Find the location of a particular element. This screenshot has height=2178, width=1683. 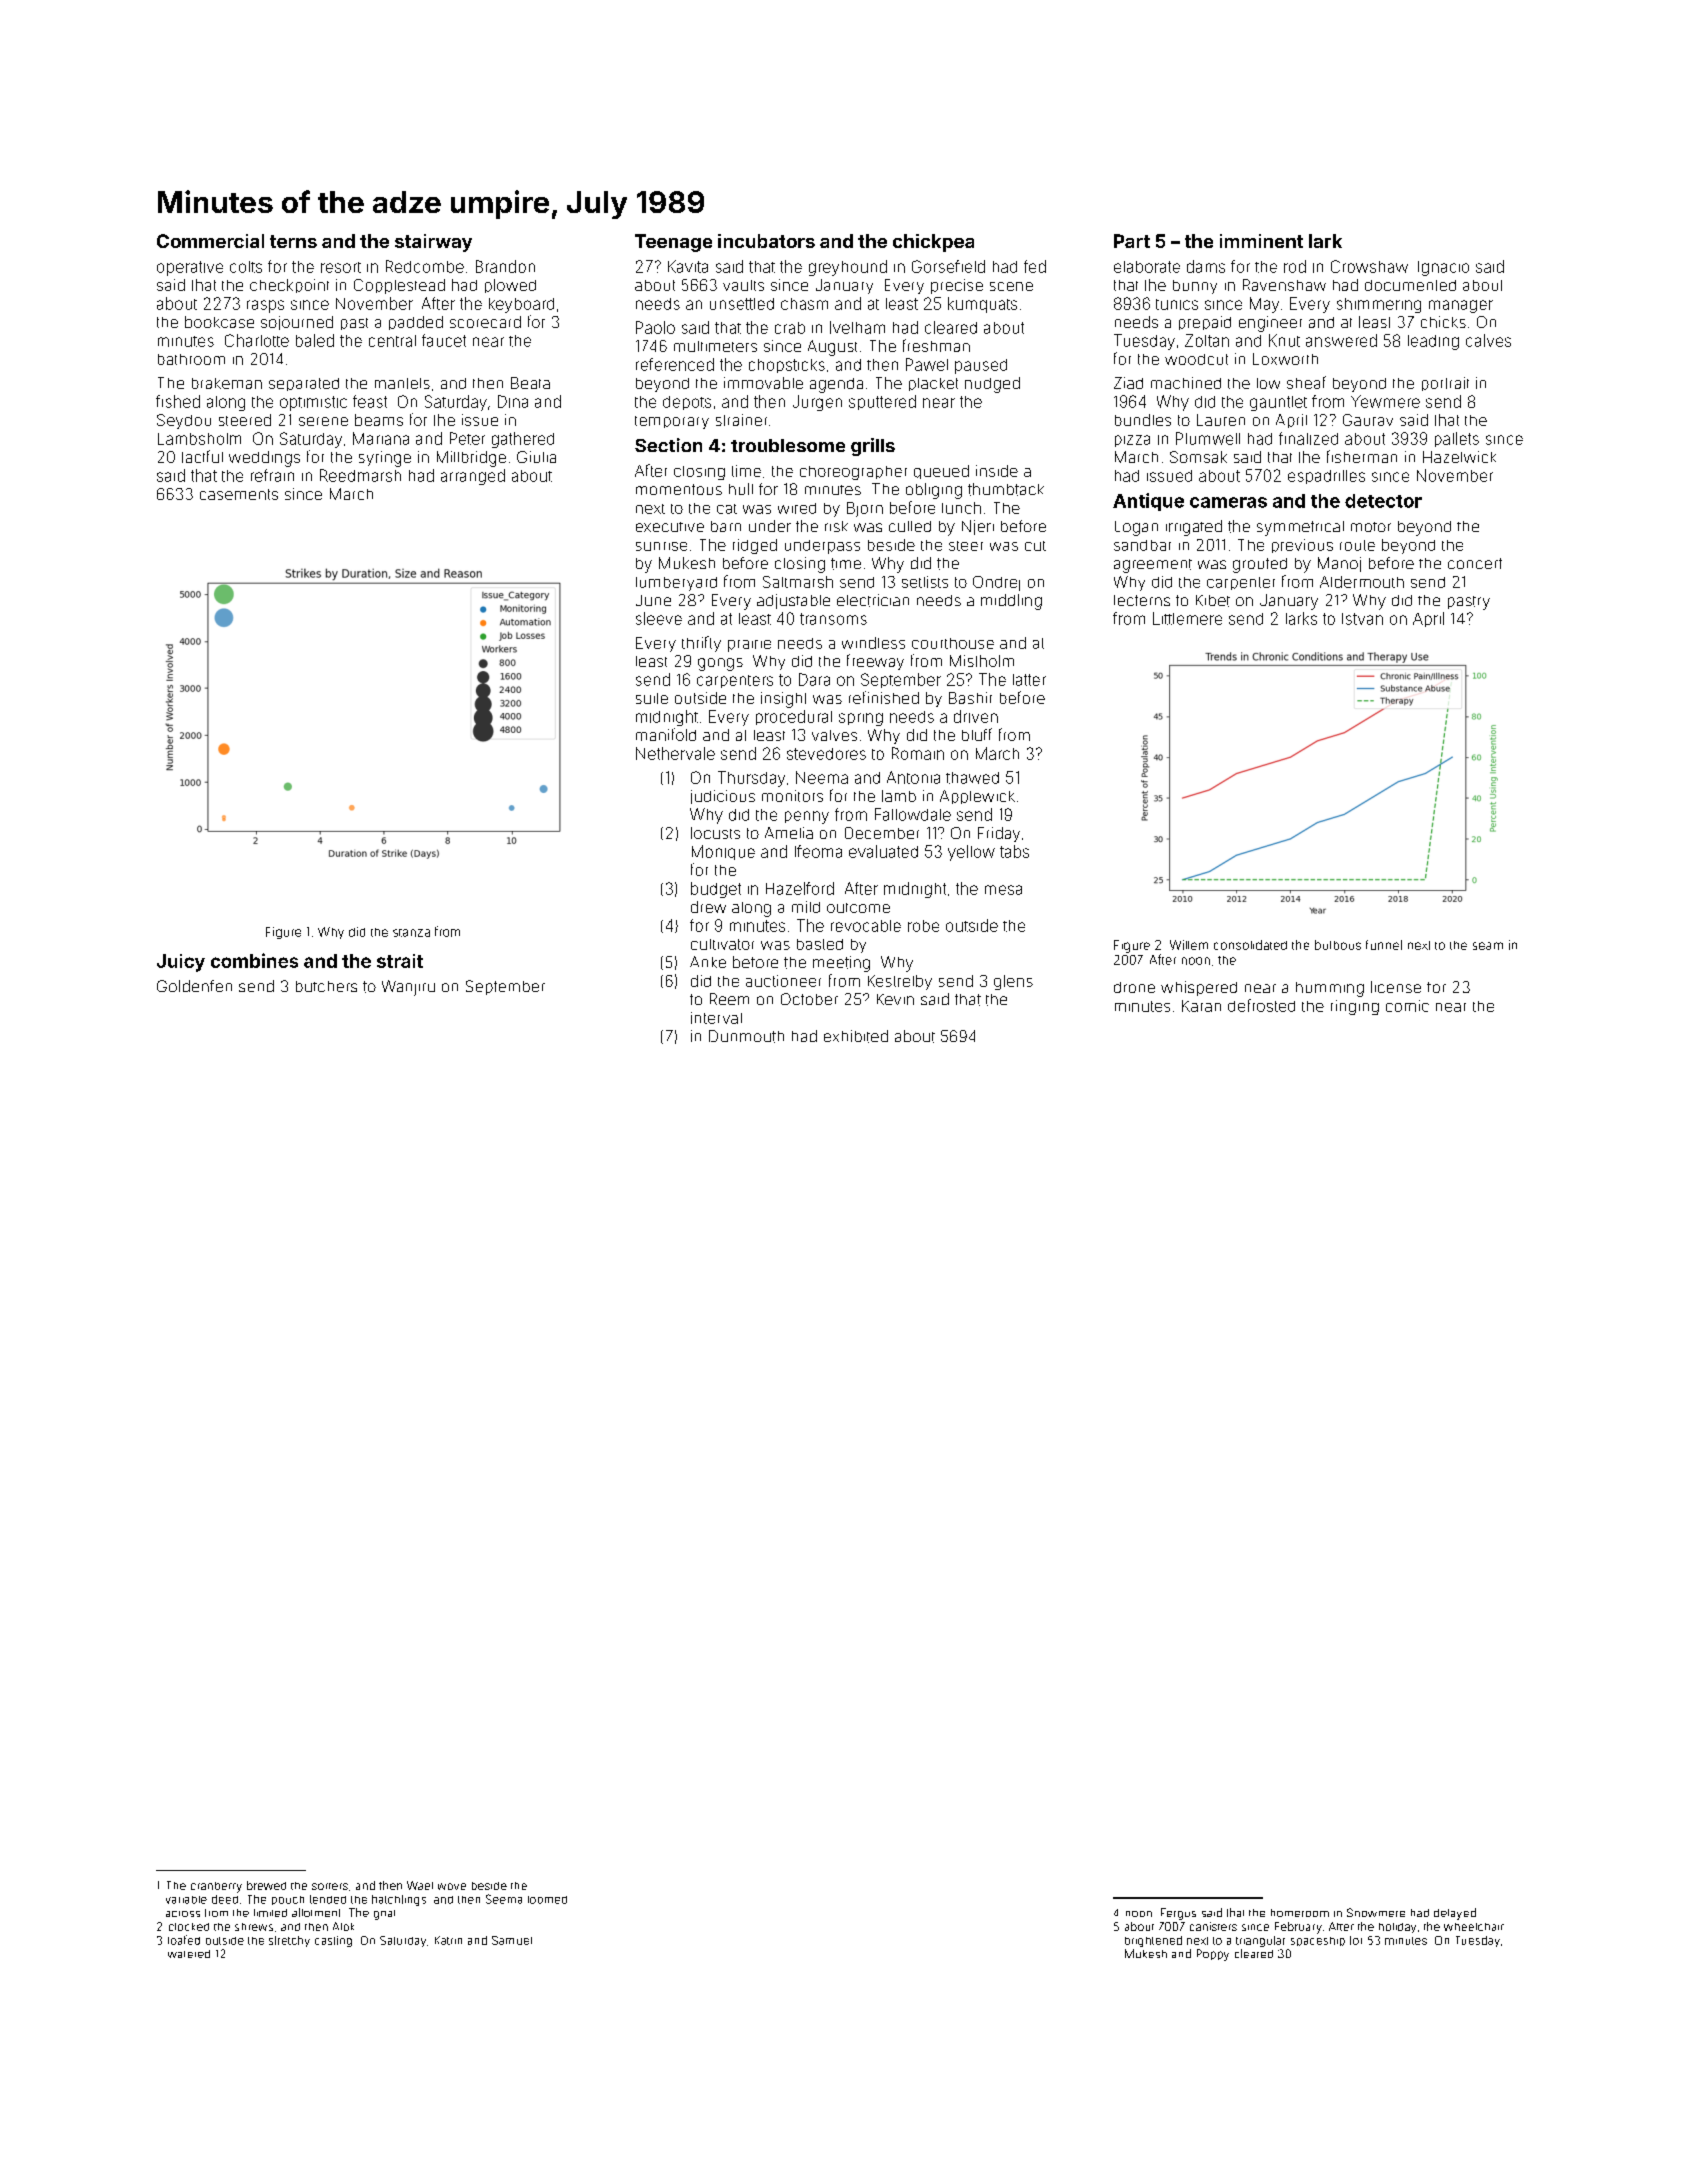

Willem is located at coordinates (1189, 945).
